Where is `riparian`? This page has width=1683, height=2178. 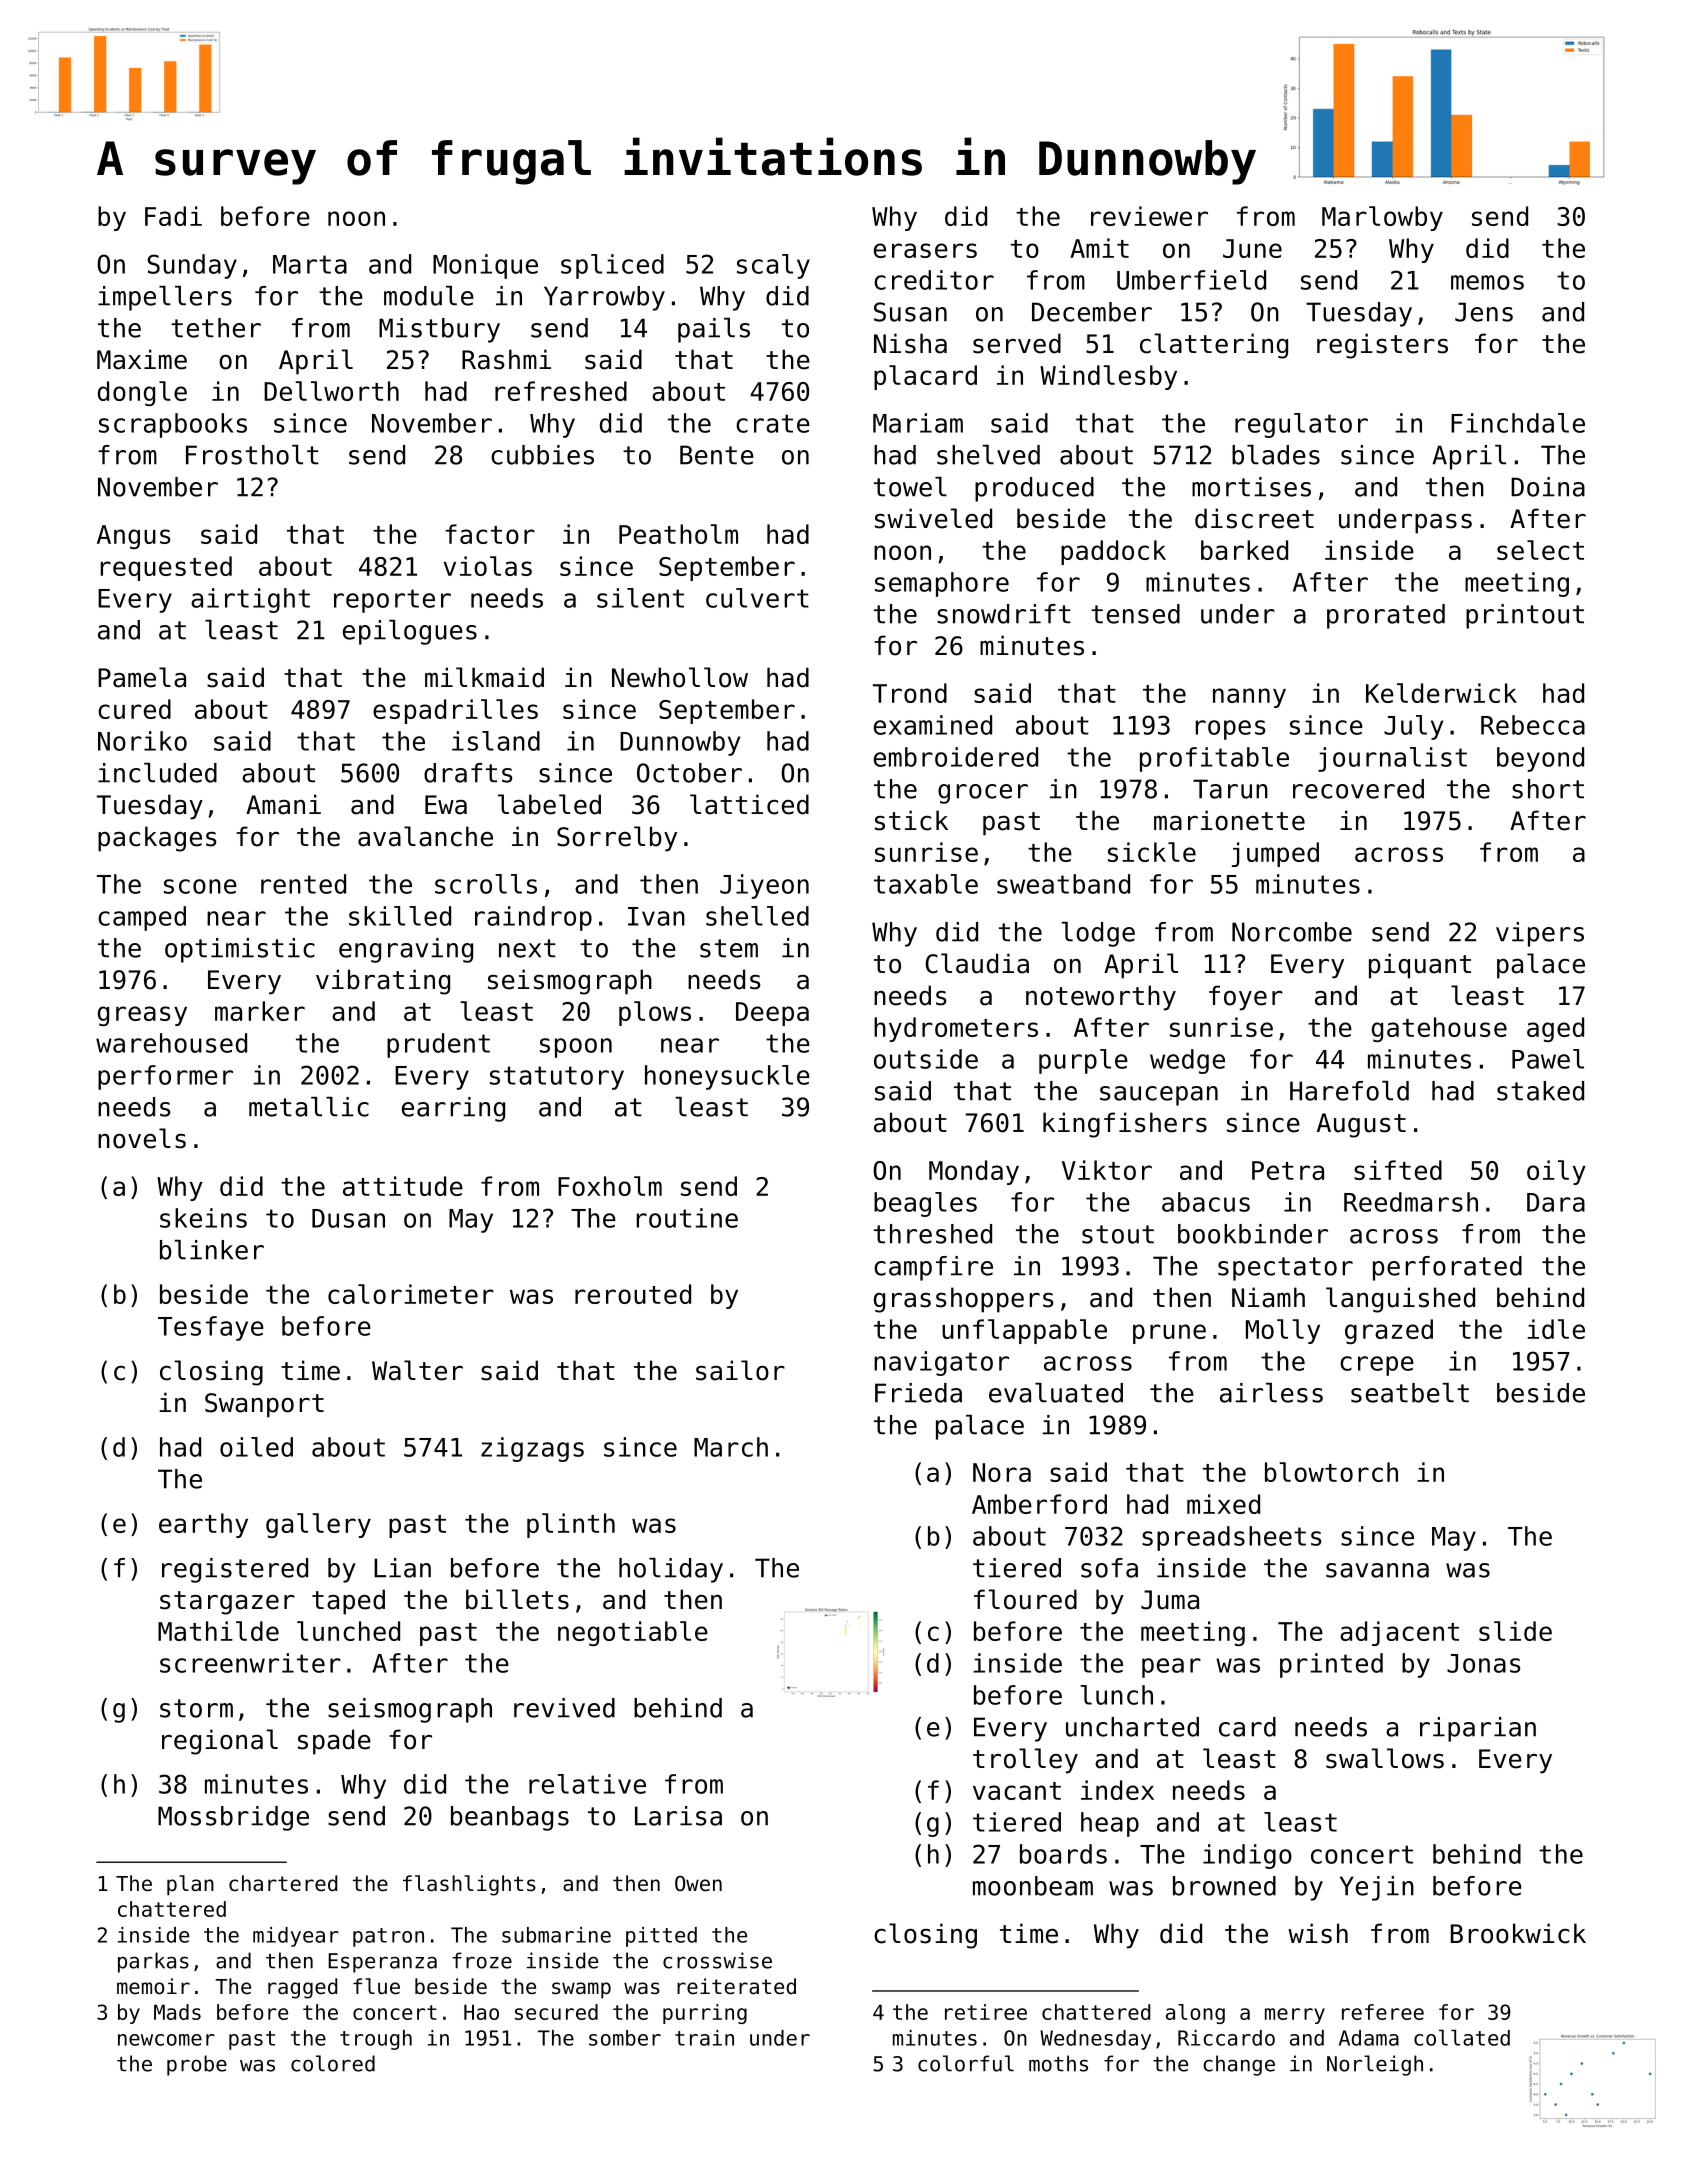
riparian is located at coordinates (1478, 1729).
